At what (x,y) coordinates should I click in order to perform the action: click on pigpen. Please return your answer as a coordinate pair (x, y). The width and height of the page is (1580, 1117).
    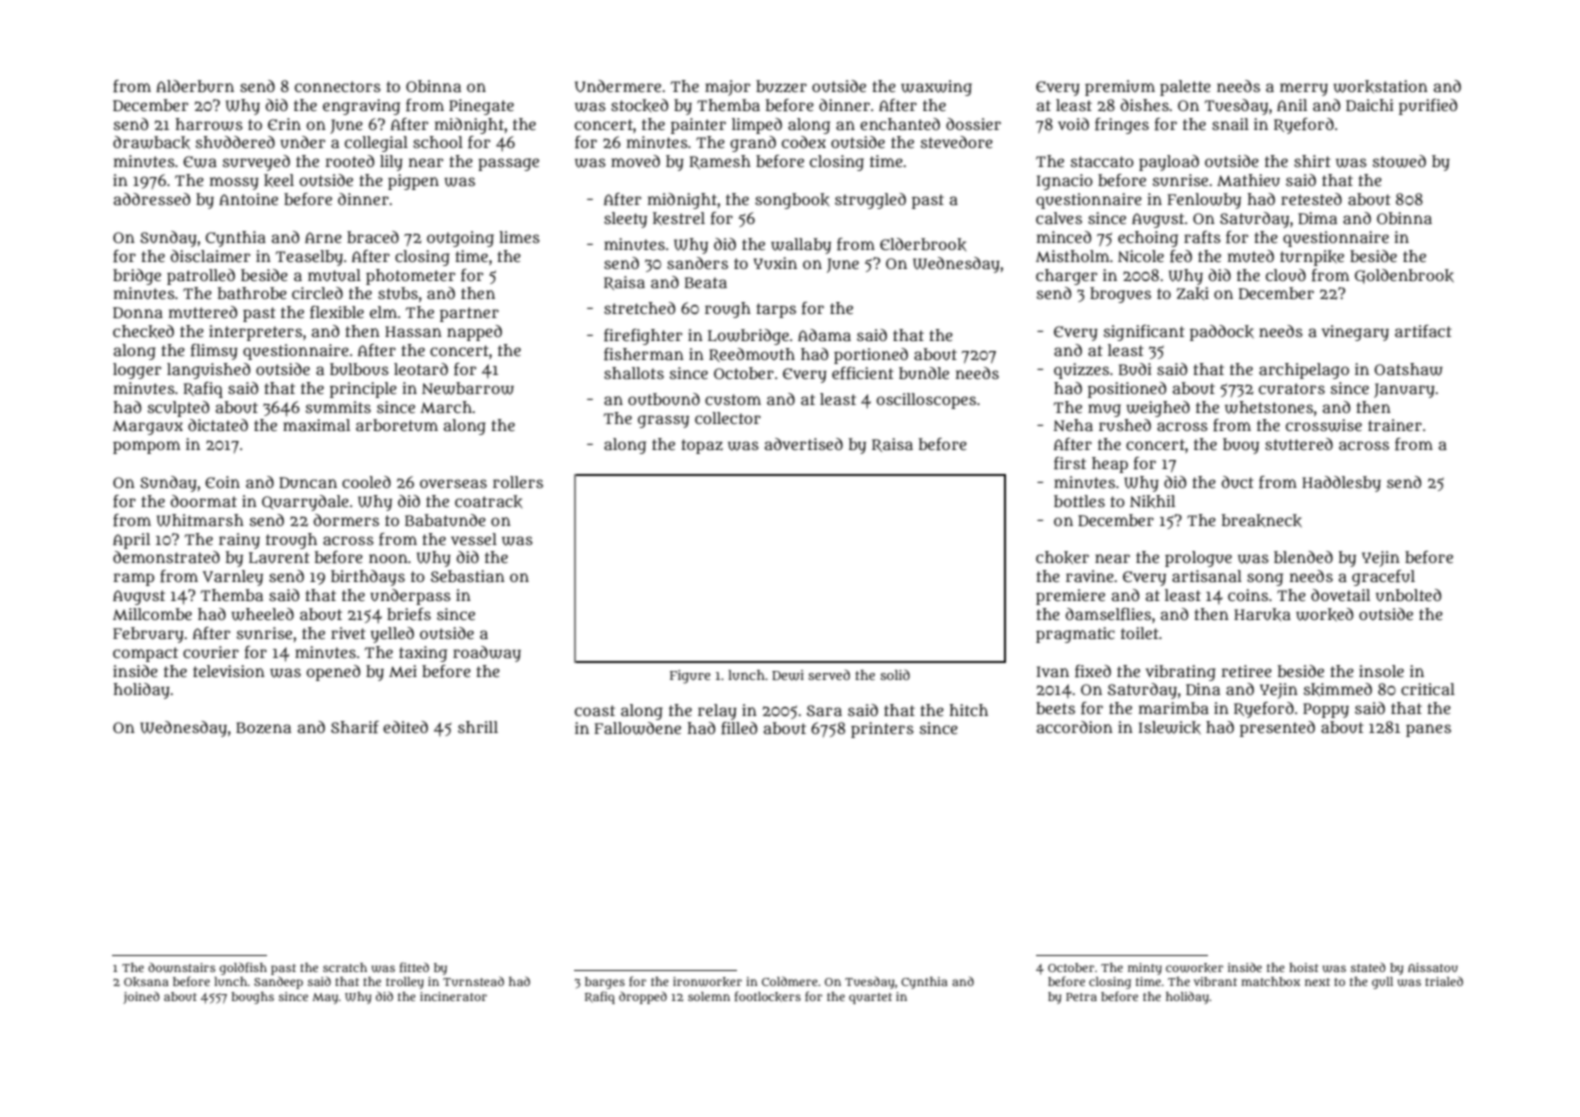
    Looking at the image, I should click on (413, 182).
